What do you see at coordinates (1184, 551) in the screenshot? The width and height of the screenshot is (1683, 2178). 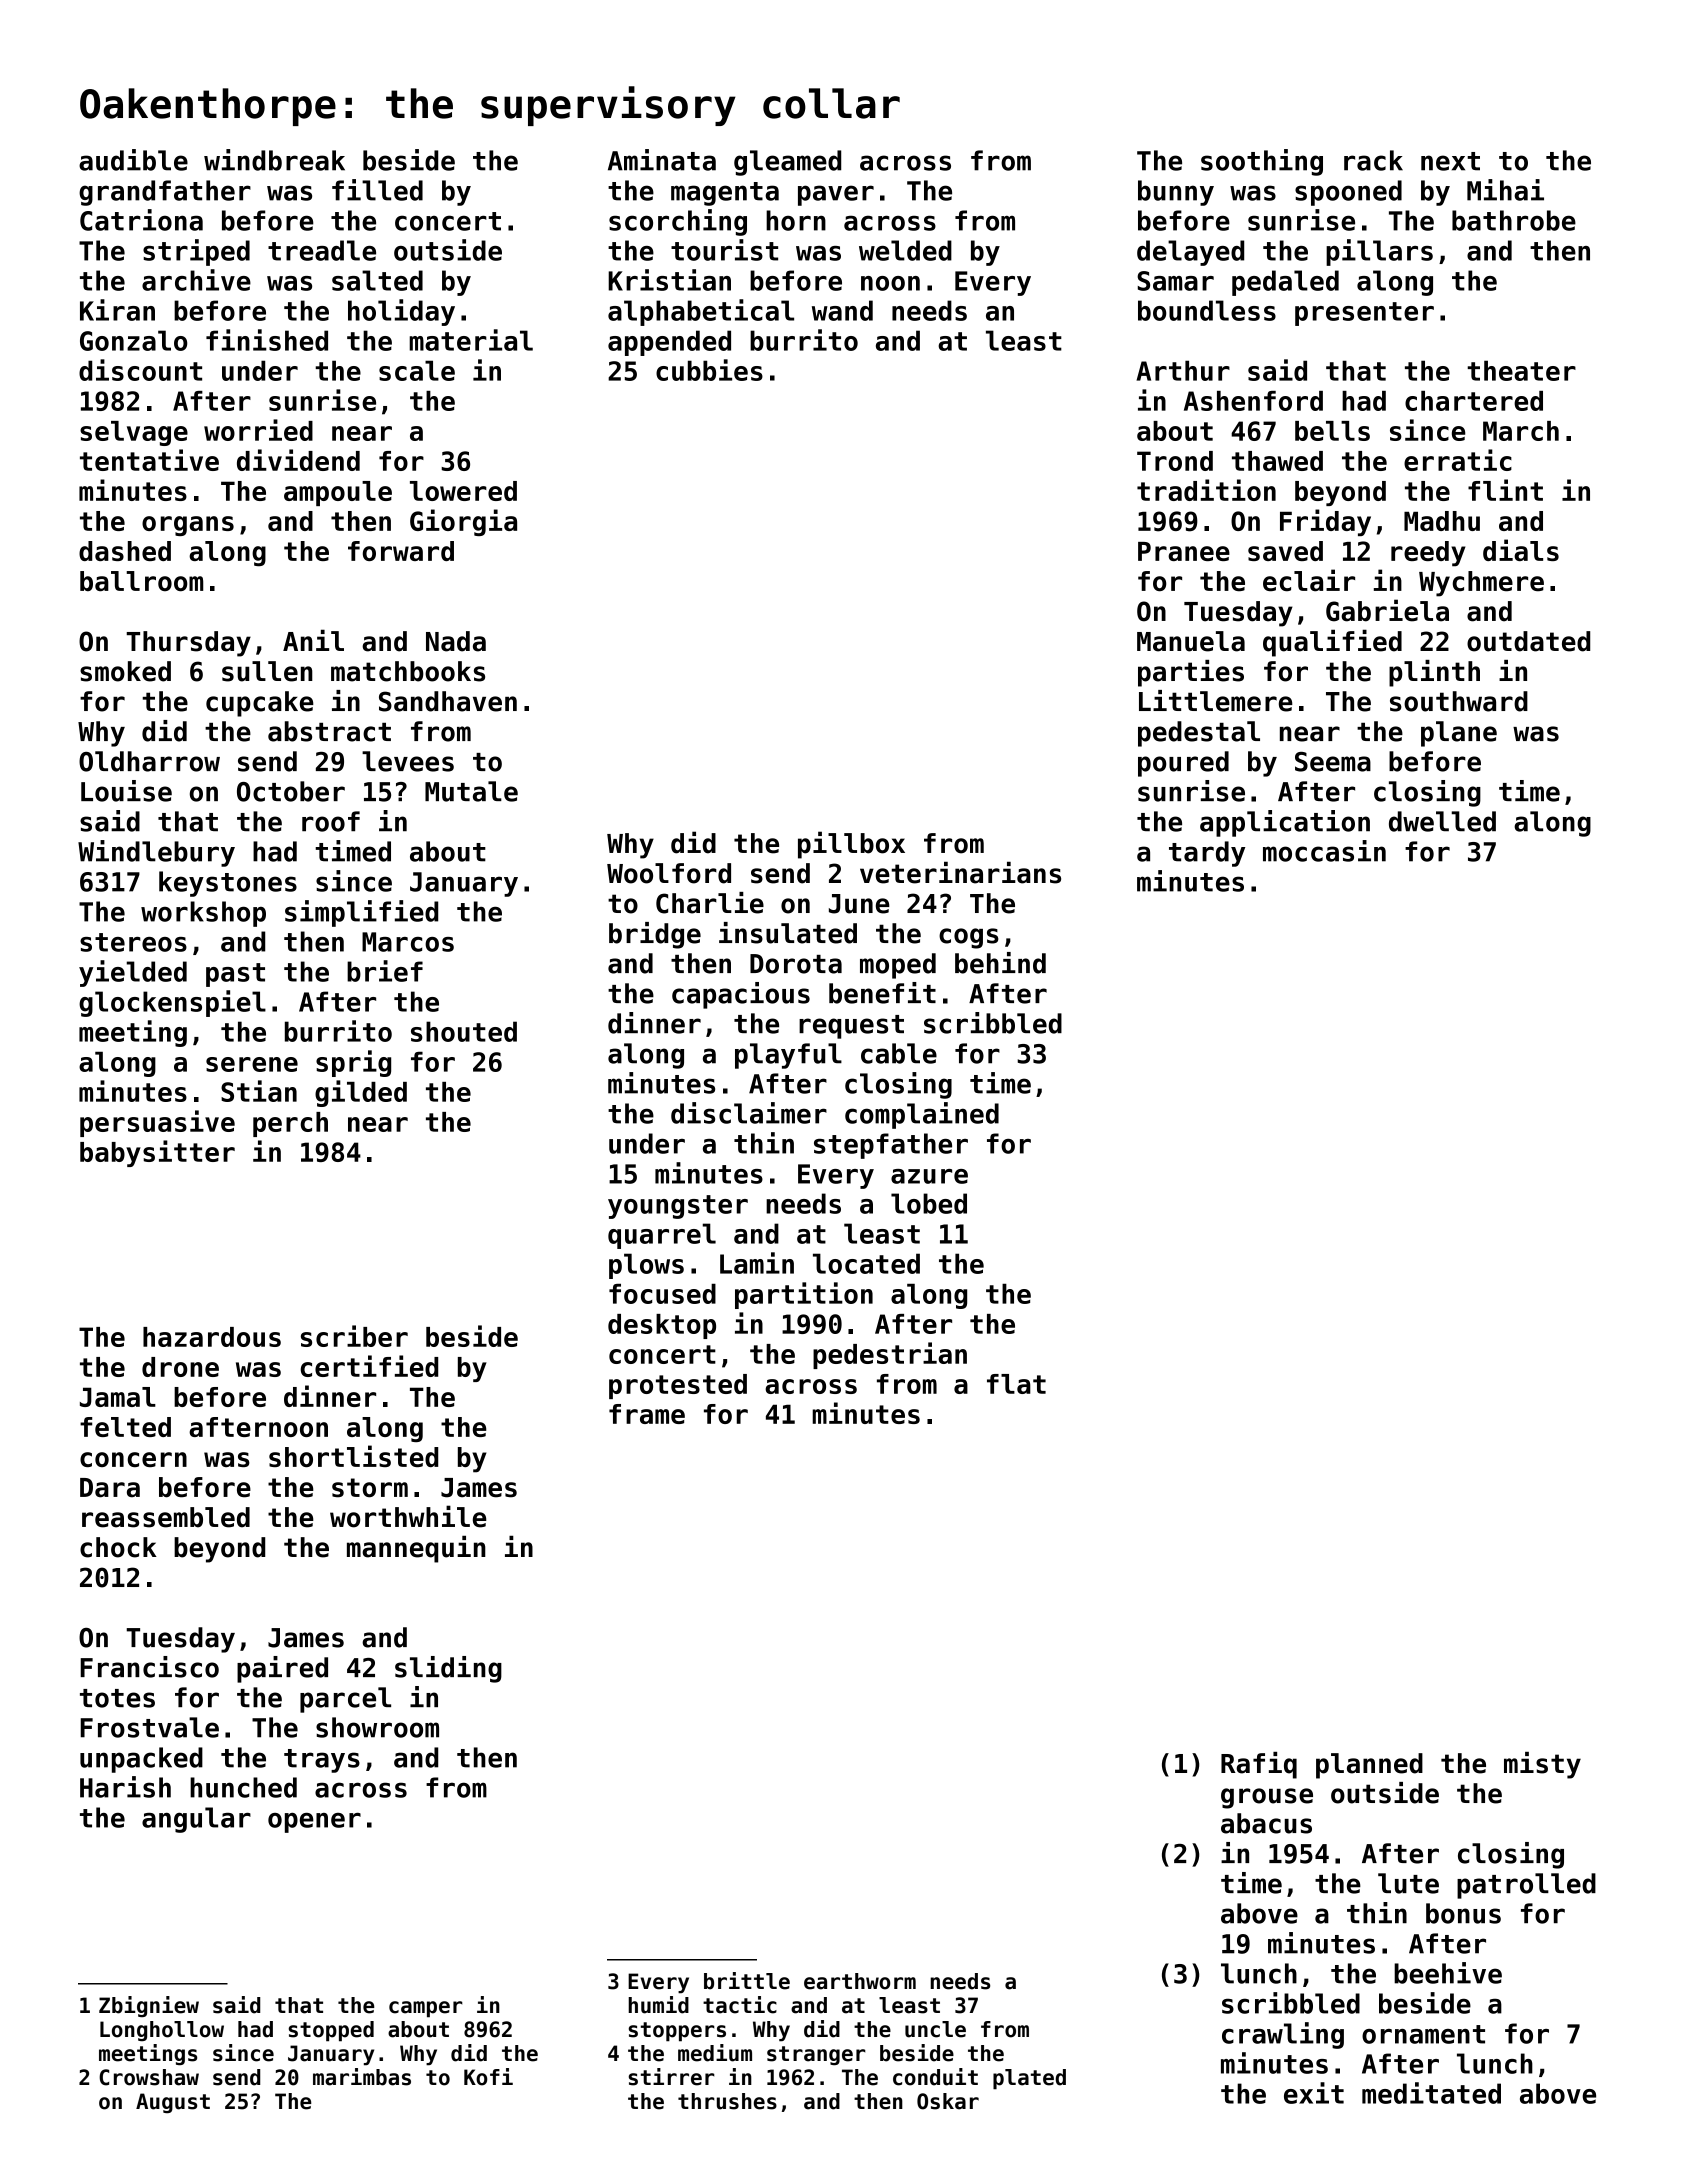 I see `Pranee` at bounding box center [1184, 551].
